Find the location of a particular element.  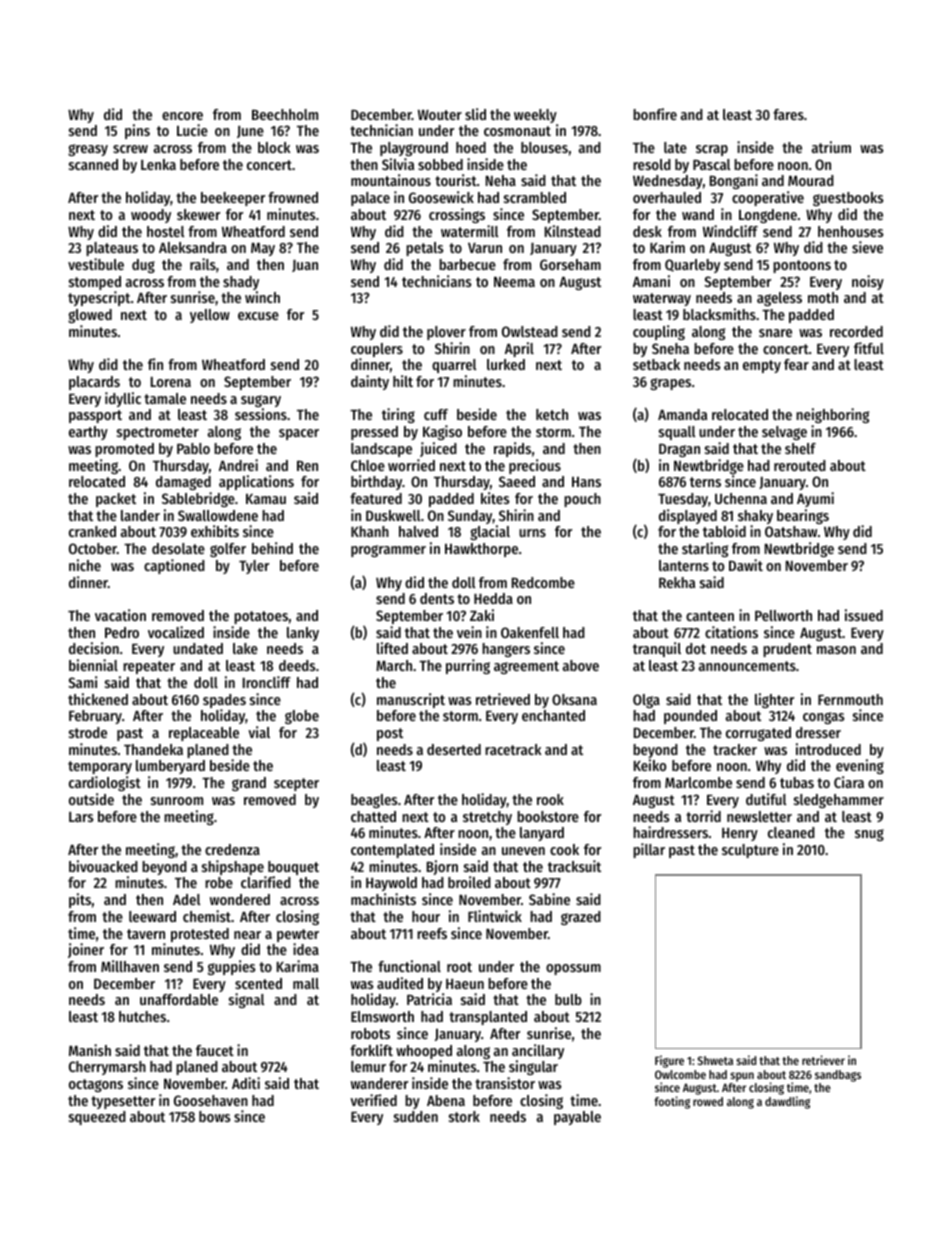

squeezed is located at coordinates (97, 1118).
